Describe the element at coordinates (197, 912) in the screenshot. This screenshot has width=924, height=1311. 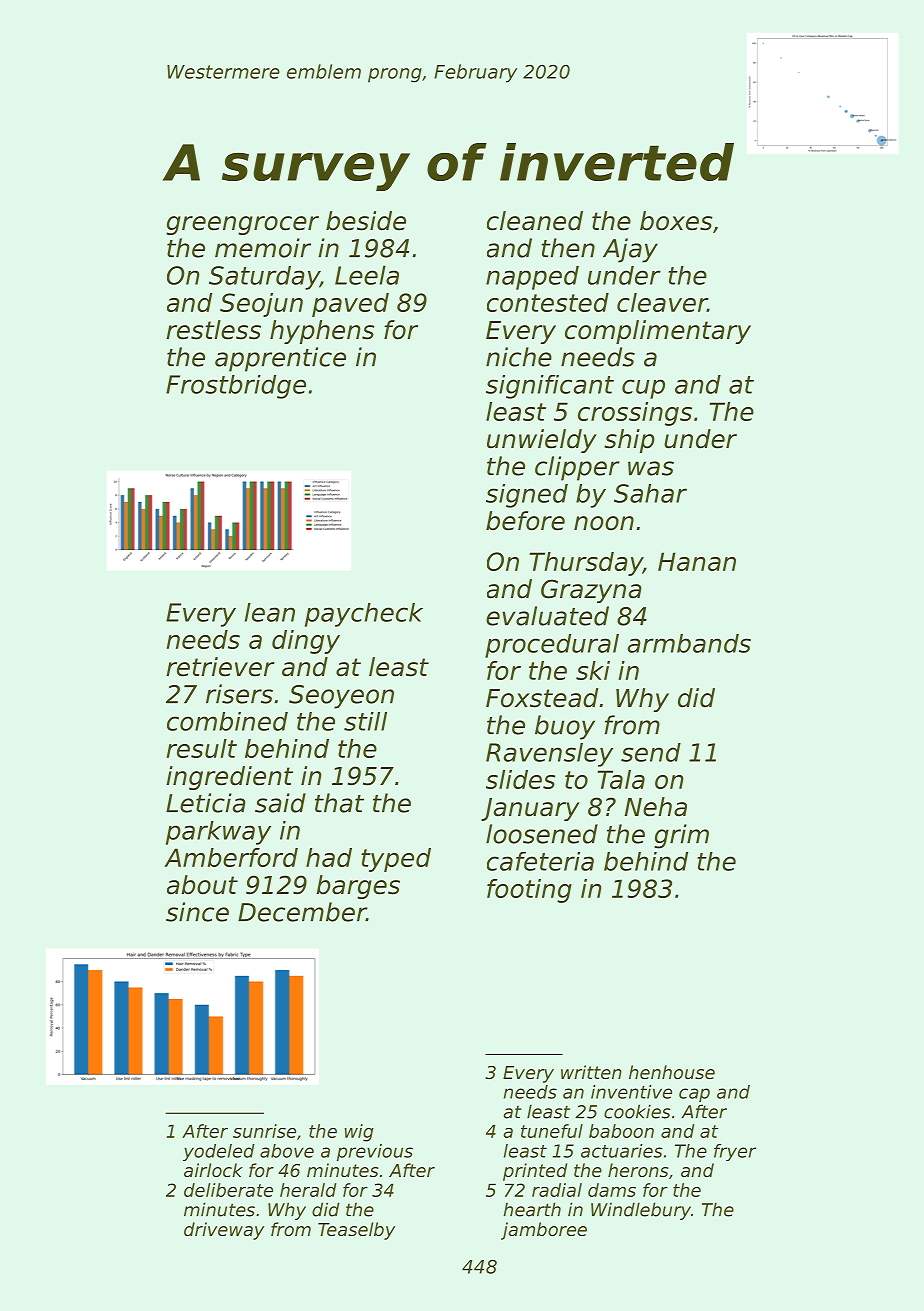
I see `since` at that location.
